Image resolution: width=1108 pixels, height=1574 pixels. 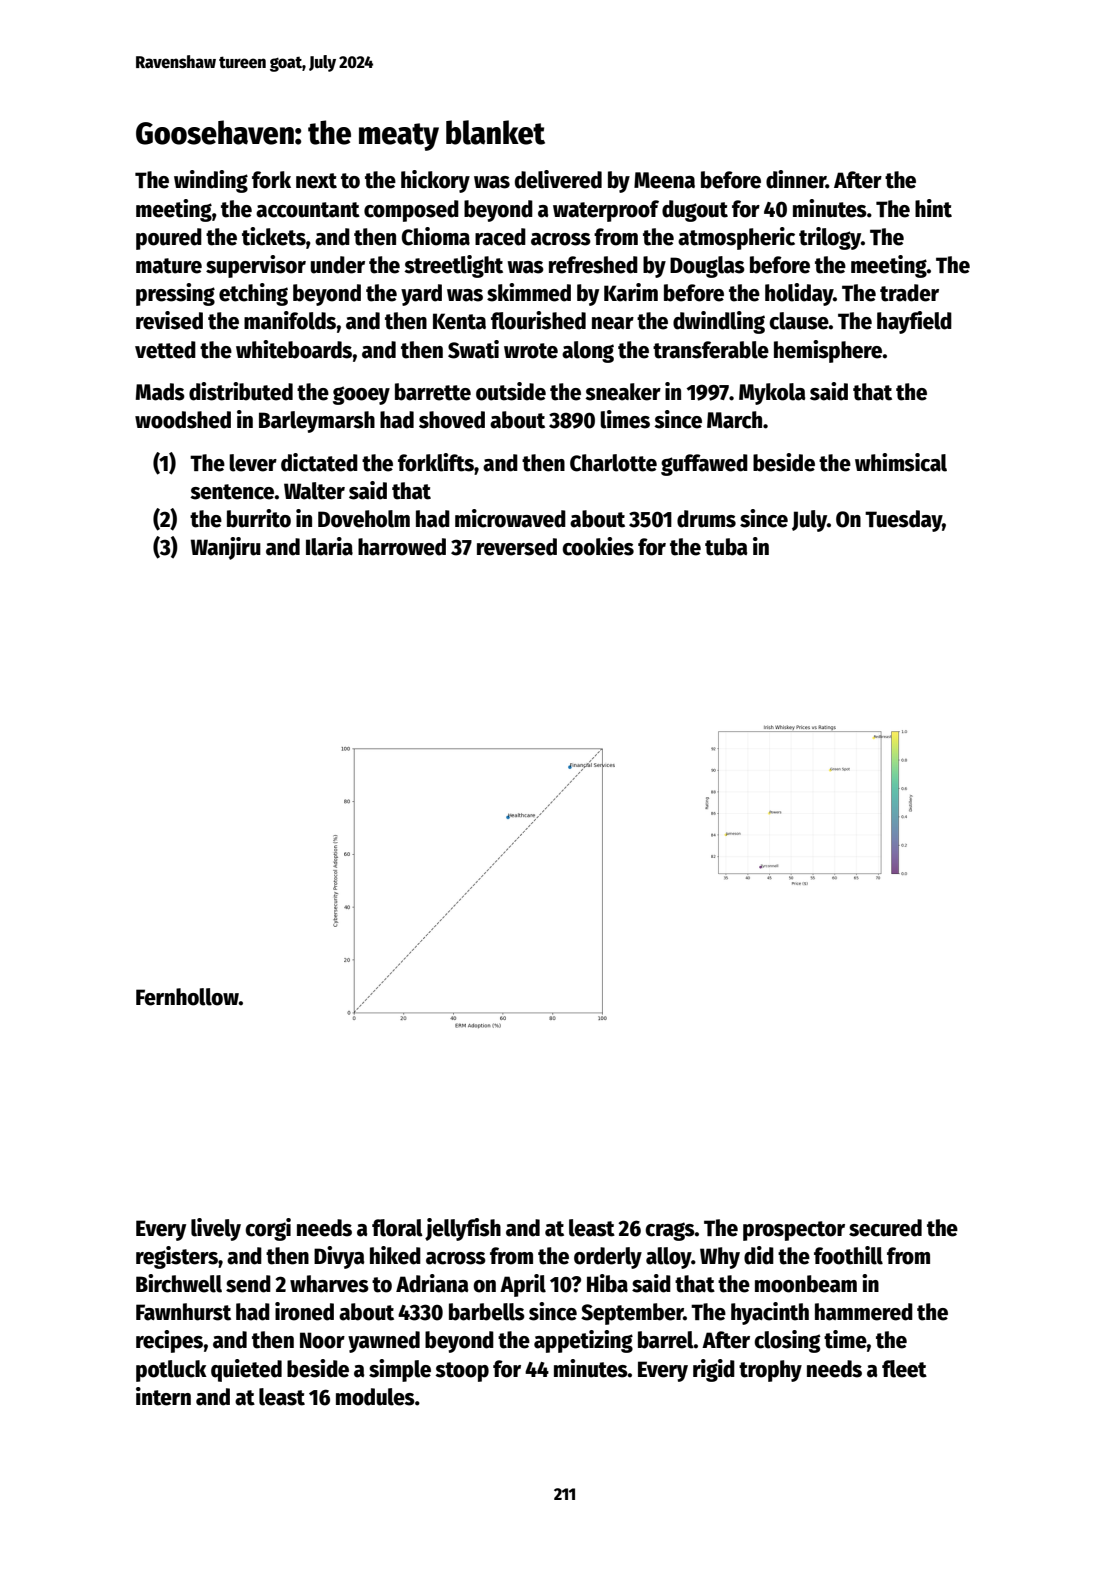 I want to click on Wanjiru, so click(x=226, y=548).
